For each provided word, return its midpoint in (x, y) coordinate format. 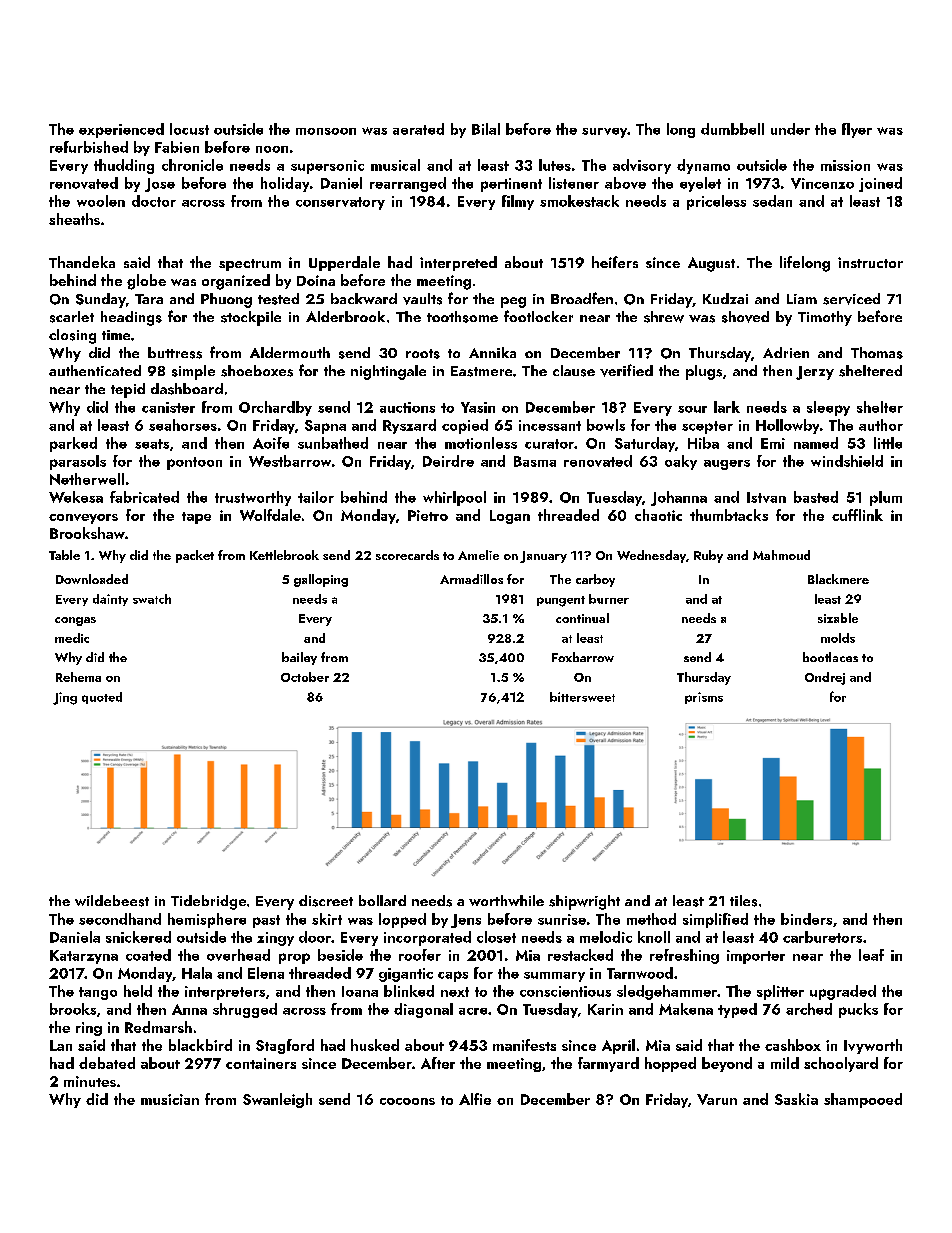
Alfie (475, 1099)
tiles (743, 901)
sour (692, 409)
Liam (802, 299)
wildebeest (112, 901)
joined (880, 184)
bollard (382, 900)
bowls (606, 425)
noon (272, 149)
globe (146, 282)
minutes (90, 1081)
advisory (642, 166)
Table (64, 555)
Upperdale (344, 263)
